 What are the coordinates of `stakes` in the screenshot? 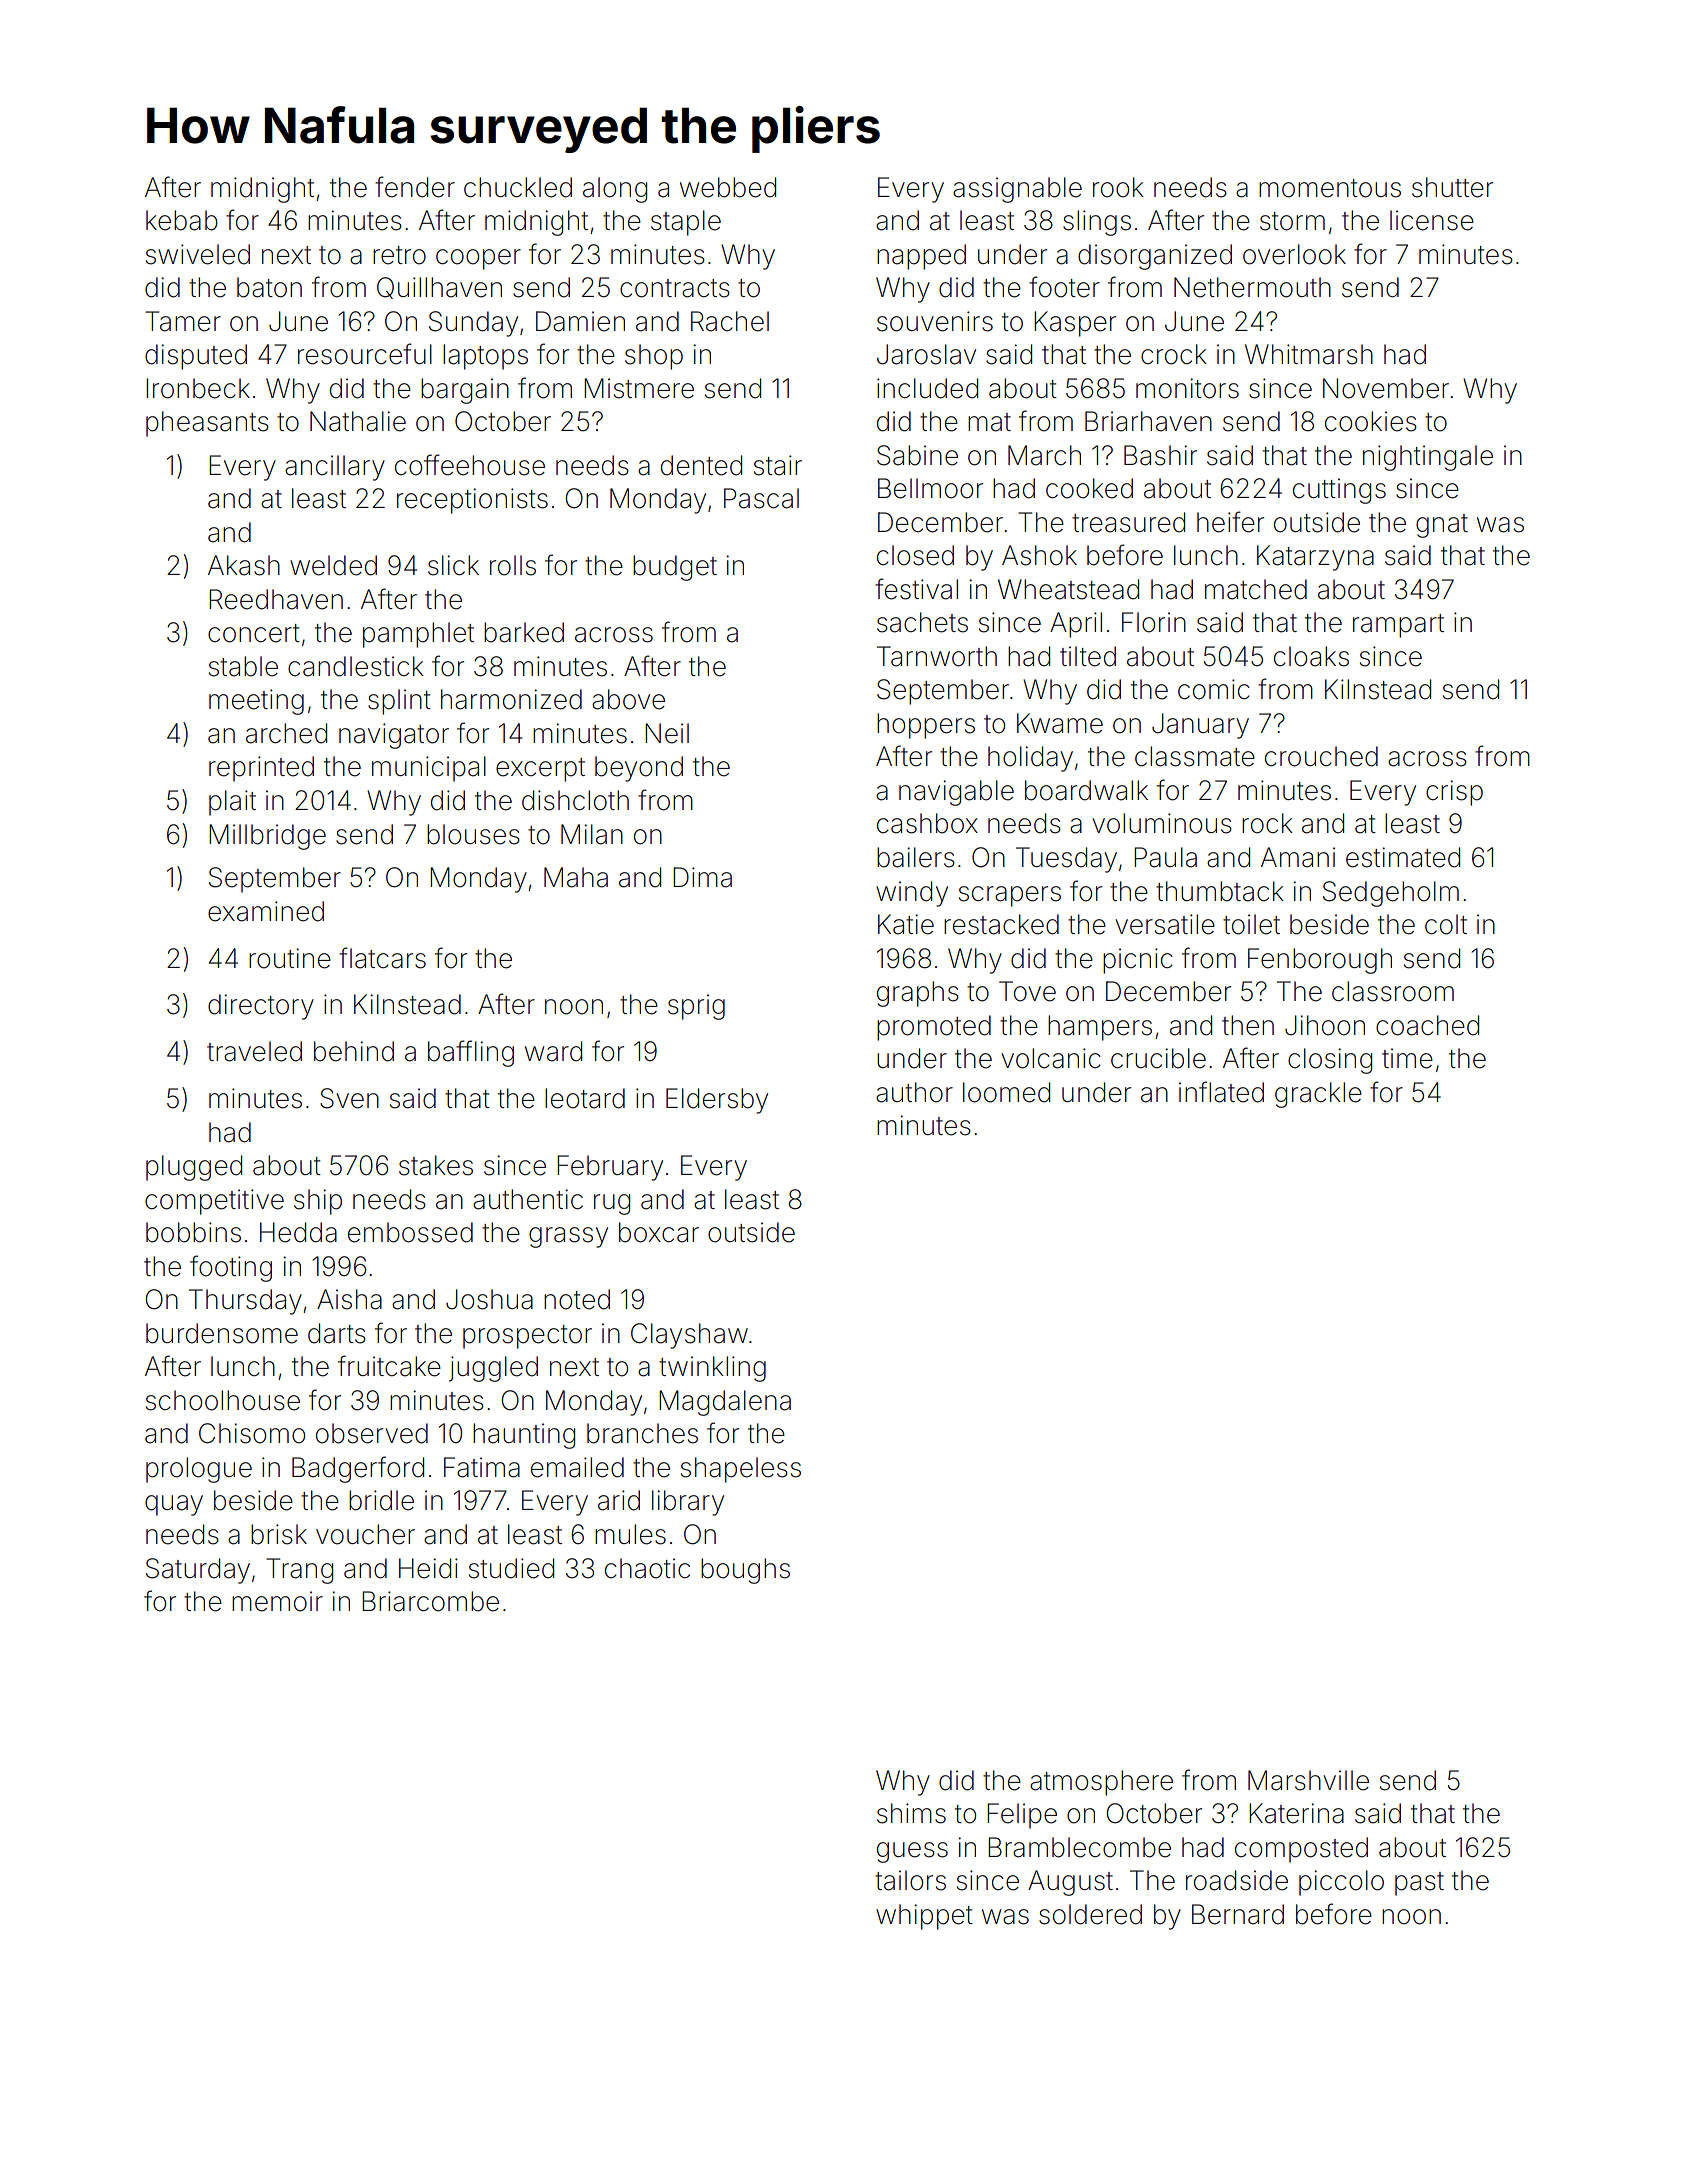 It's located at (436, 1165).
